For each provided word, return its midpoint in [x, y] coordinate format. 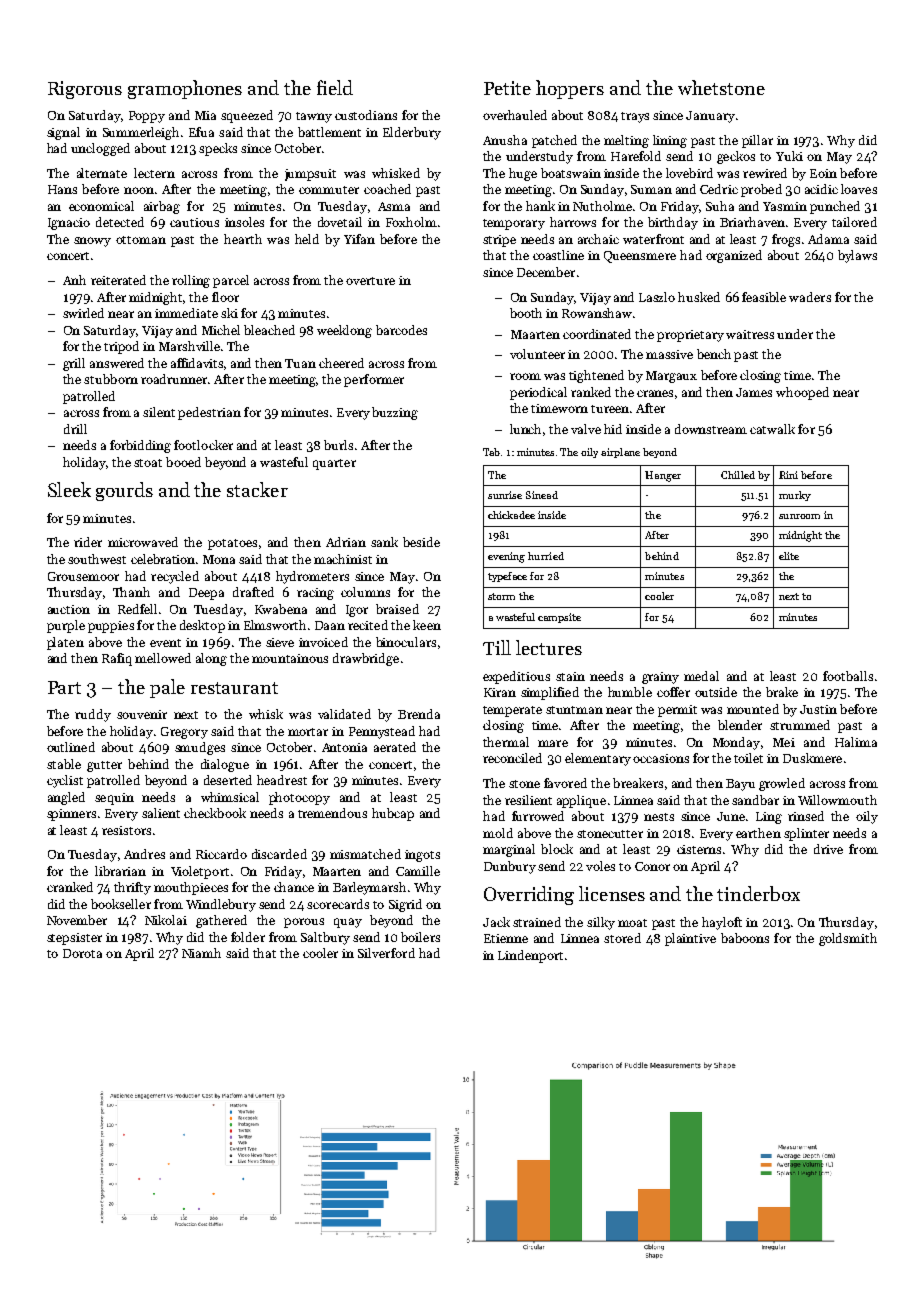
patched [554, 141]
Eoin [823, 173]
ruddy [93, 715]
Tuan [300, 363]
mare [553, 743]
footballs [848, 676]
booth [526, 313]
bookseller [121, 904]
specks [218, 149]
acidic [821, 189]
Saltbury [325, 938]
